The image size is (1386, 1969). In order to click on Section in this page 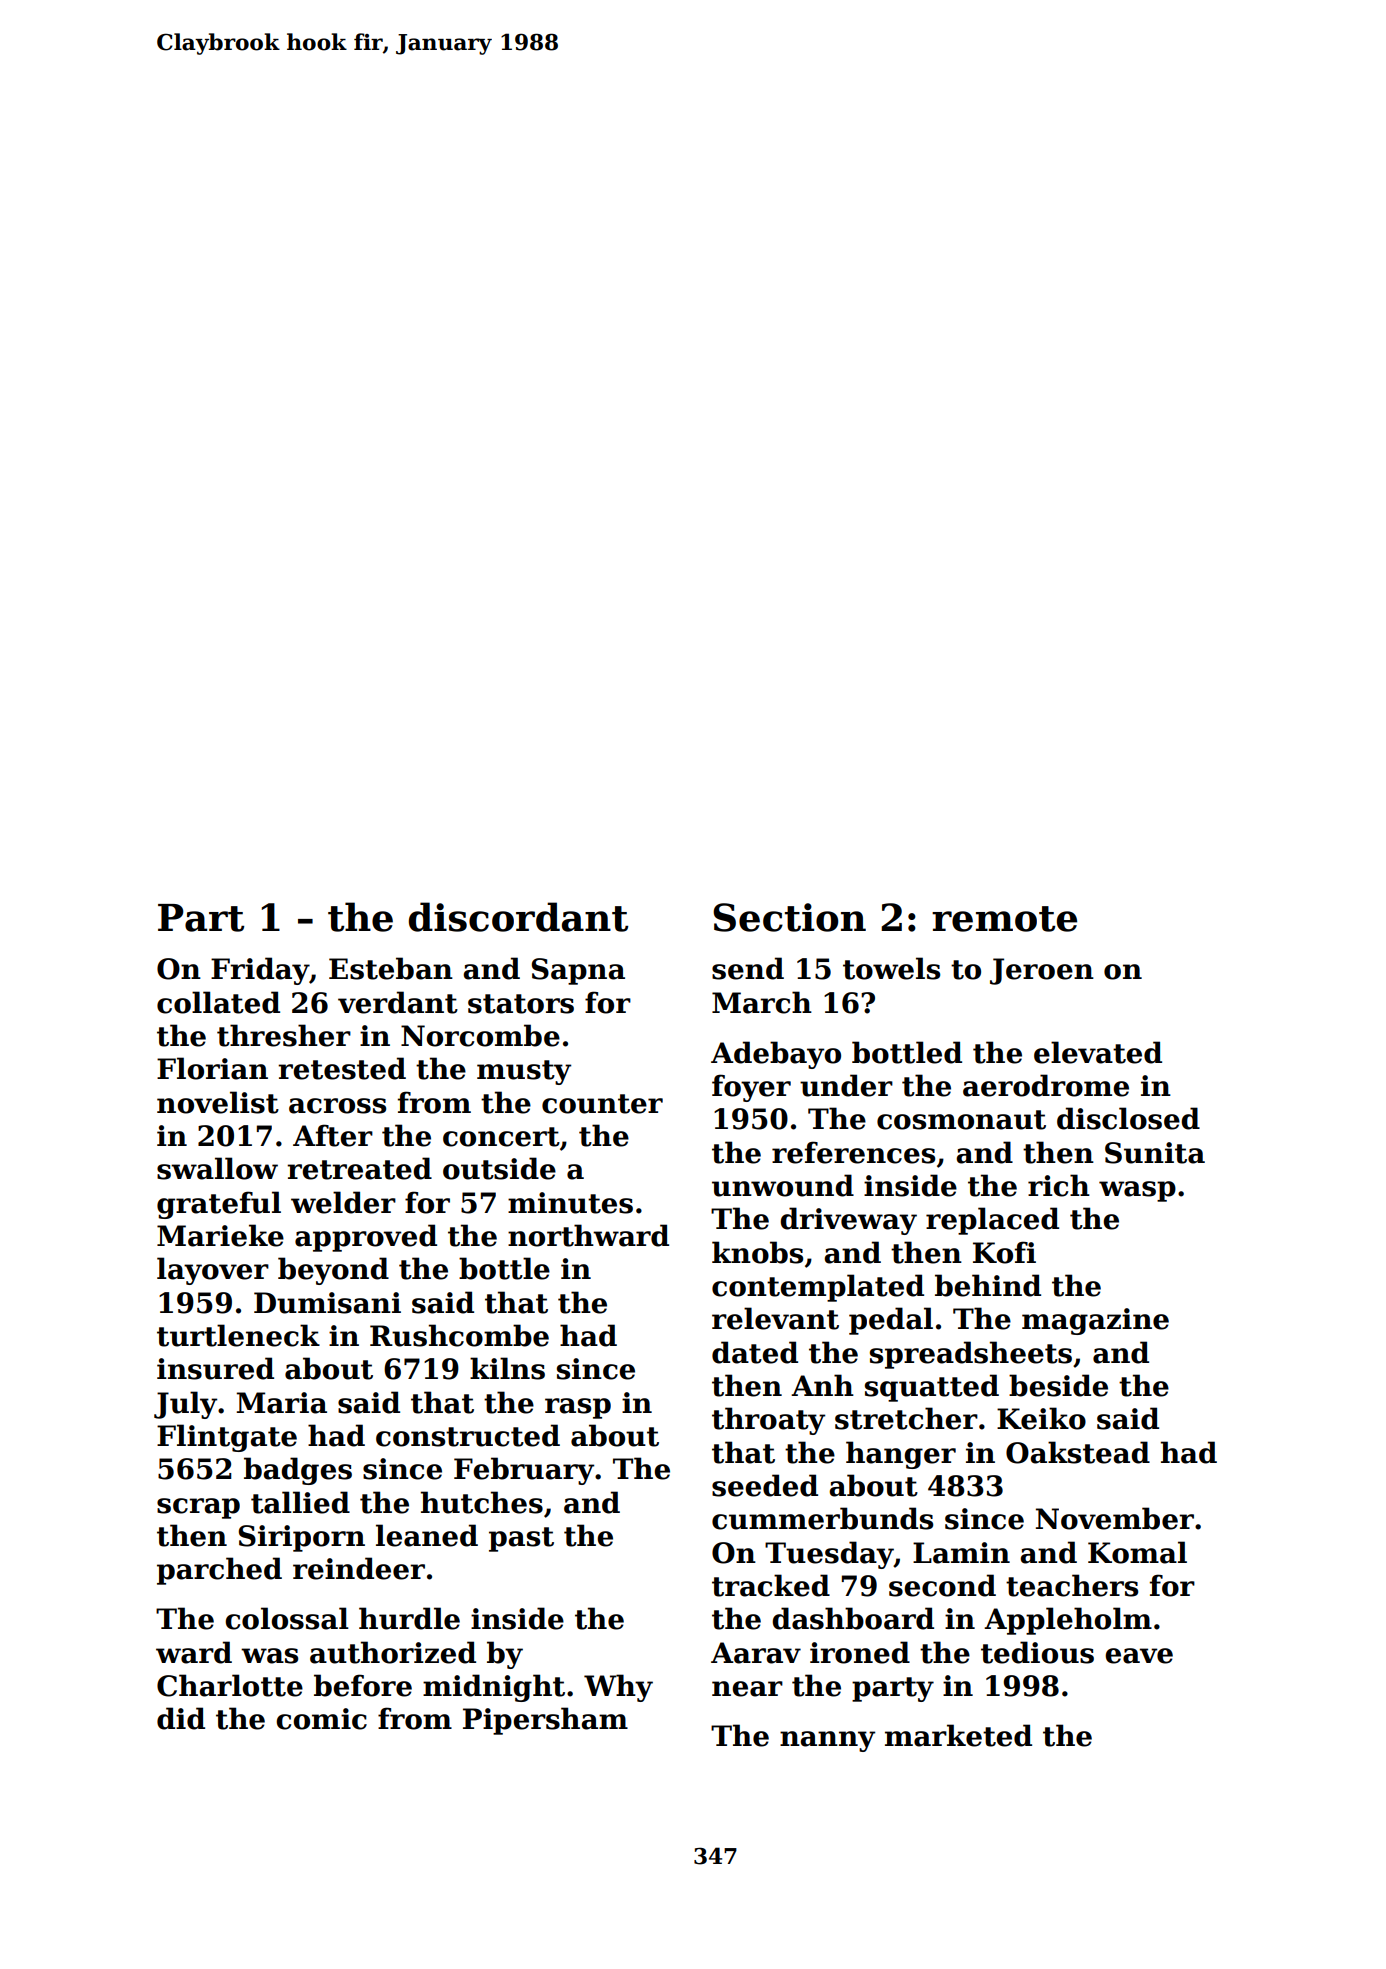, I will do `click(789, 917)`.
